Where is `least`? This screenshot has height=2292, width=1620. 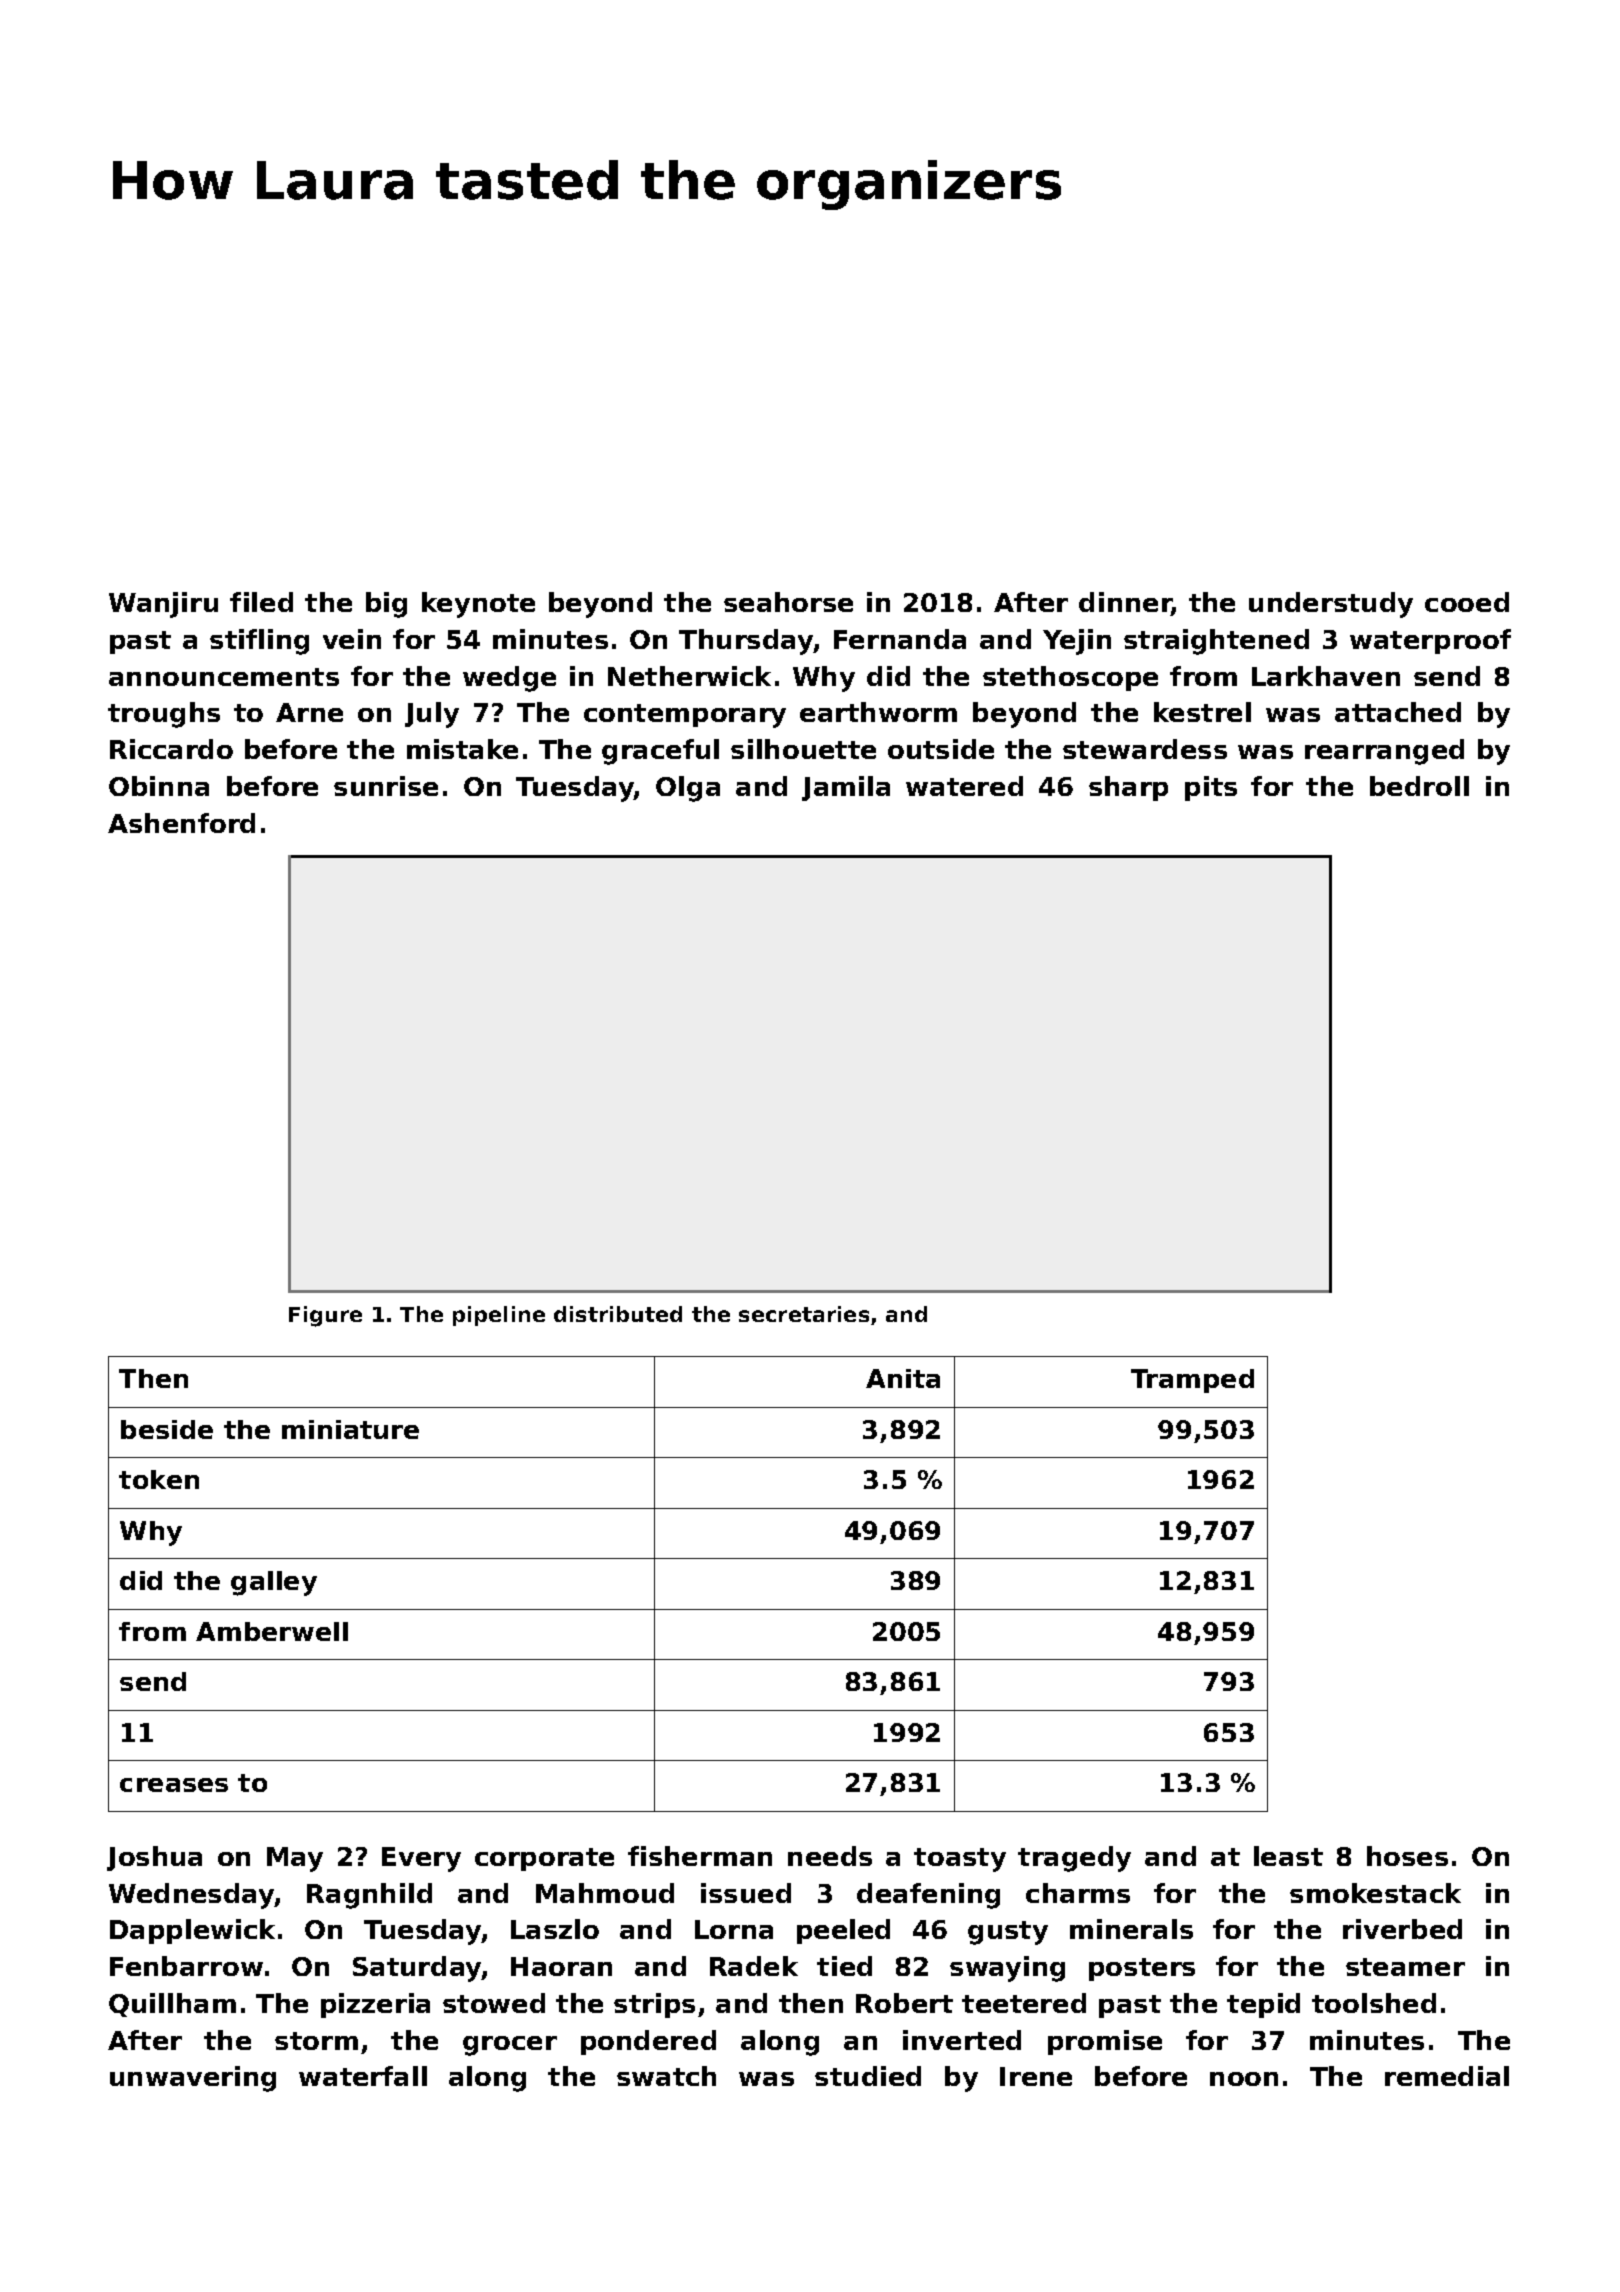 least is located at coordinates (1288, 1856).
